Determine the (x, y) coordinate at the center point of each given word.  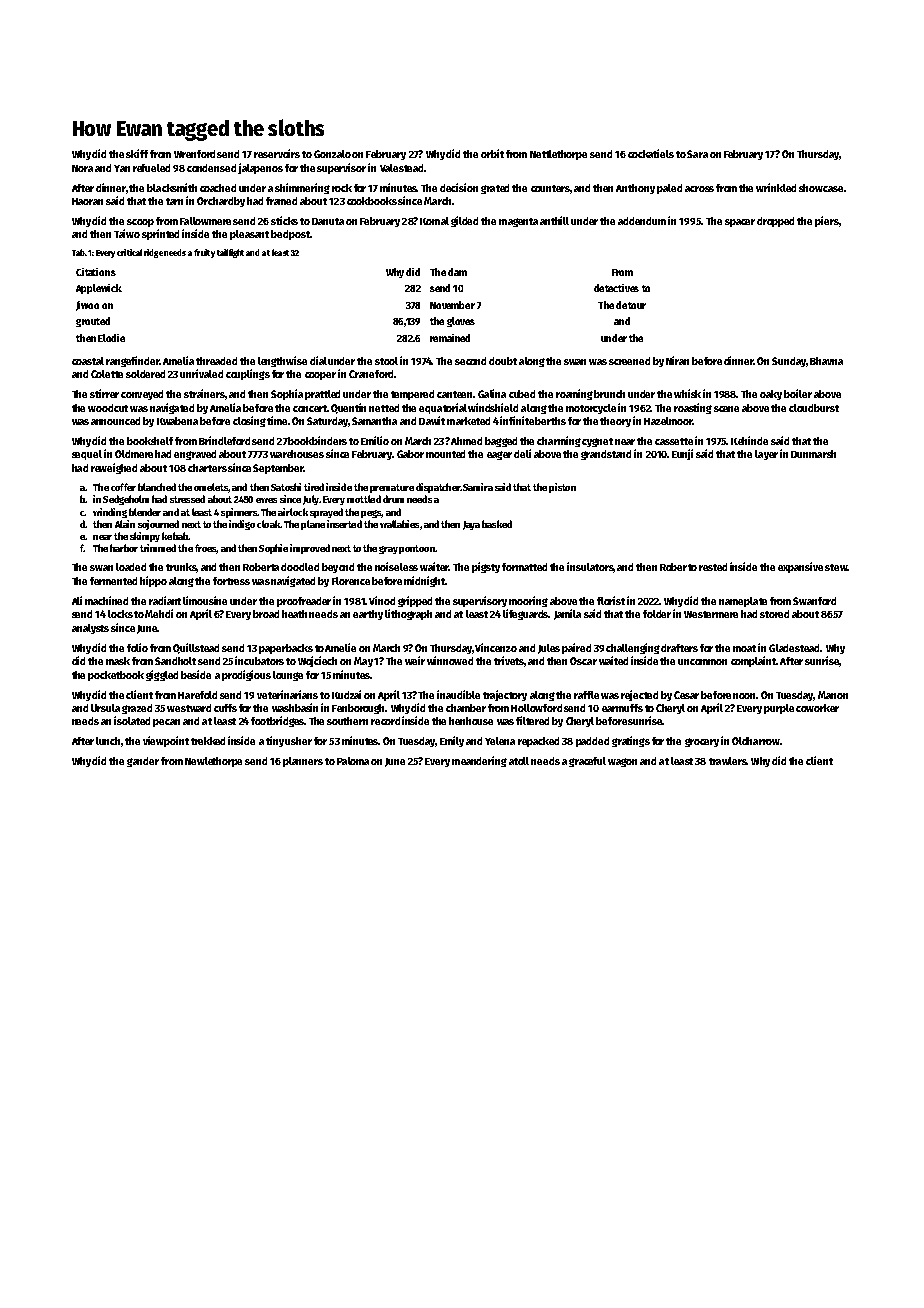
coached (218, 188)
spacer (740, 223)
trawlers (728, 761)
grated (495, 189)
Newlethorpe (213, 762)
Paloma (353, 761)
